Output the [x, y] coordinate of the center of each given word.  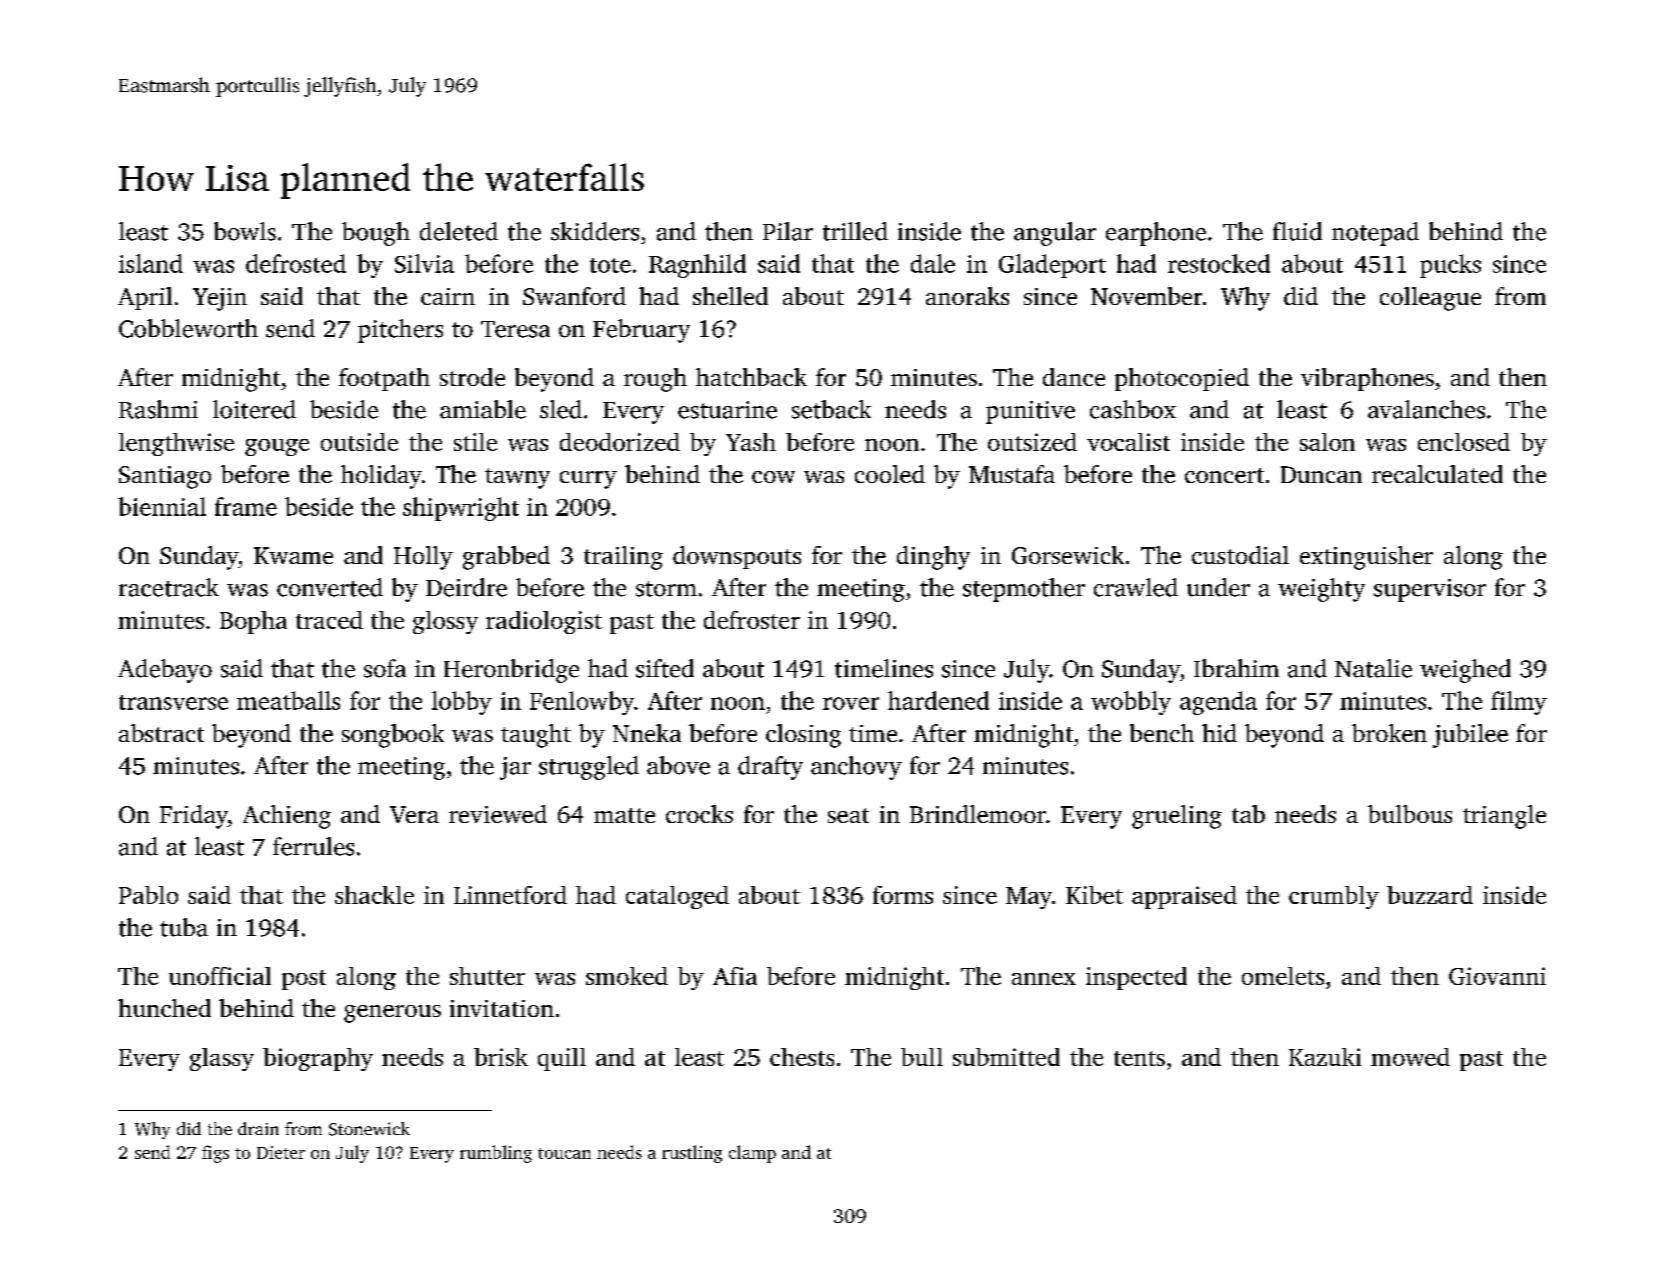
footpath [384, 379]
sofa [385, 668]
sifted [665, 668]
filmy [1519, 703]
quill [562, 1059]
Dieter [281, 1152]
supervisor [1430, 590]
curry [588, 480]
